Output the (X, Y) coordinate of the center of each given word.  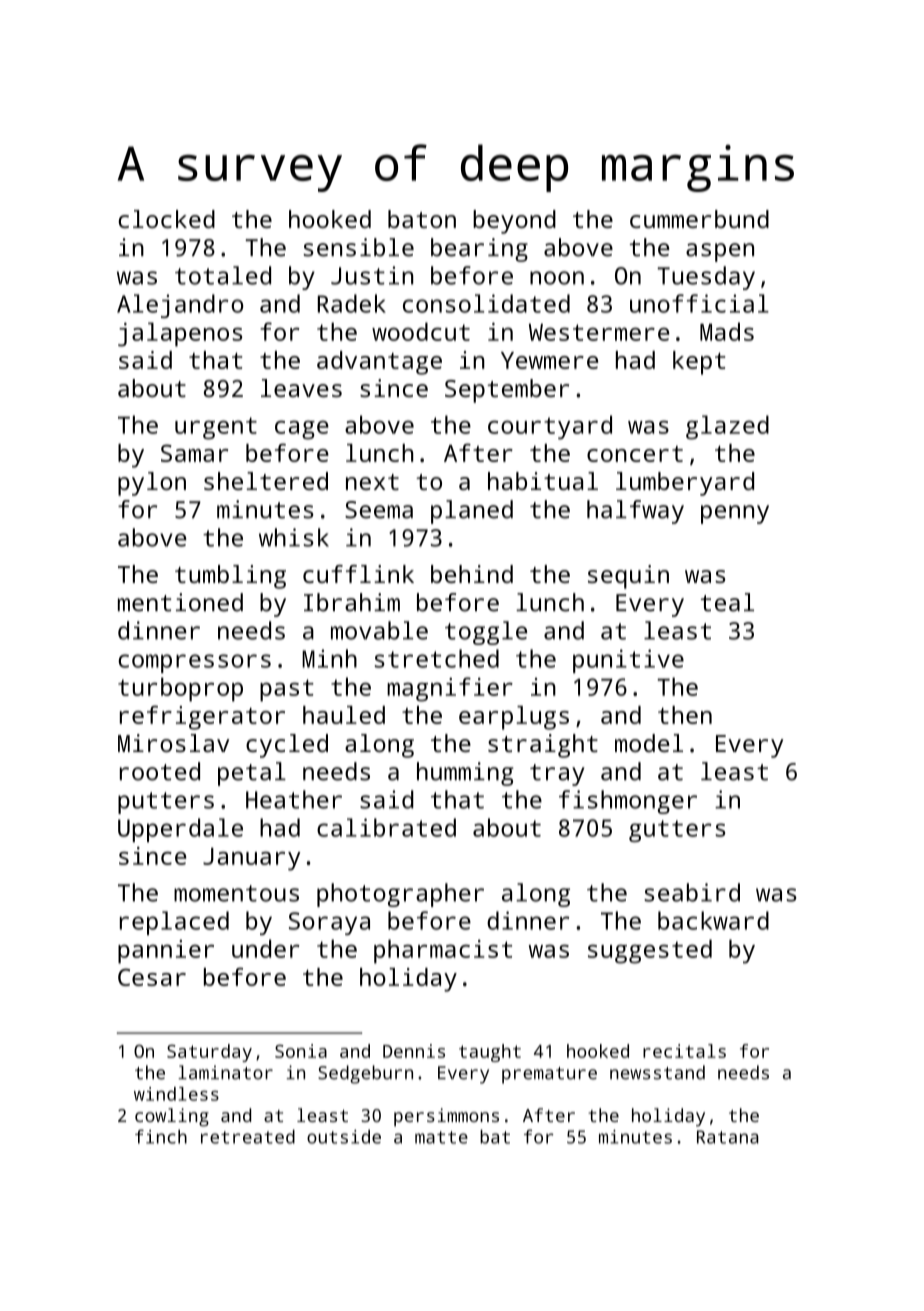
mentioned (180, 602)
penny (735, 514)
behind (472, 574)
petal (252, 774)
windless (176, 1094)
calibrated (386, 827)
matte (441, 1137)
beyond (514, 222)
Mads (727, 331)
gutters (677, 831)
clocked (166, 219)
